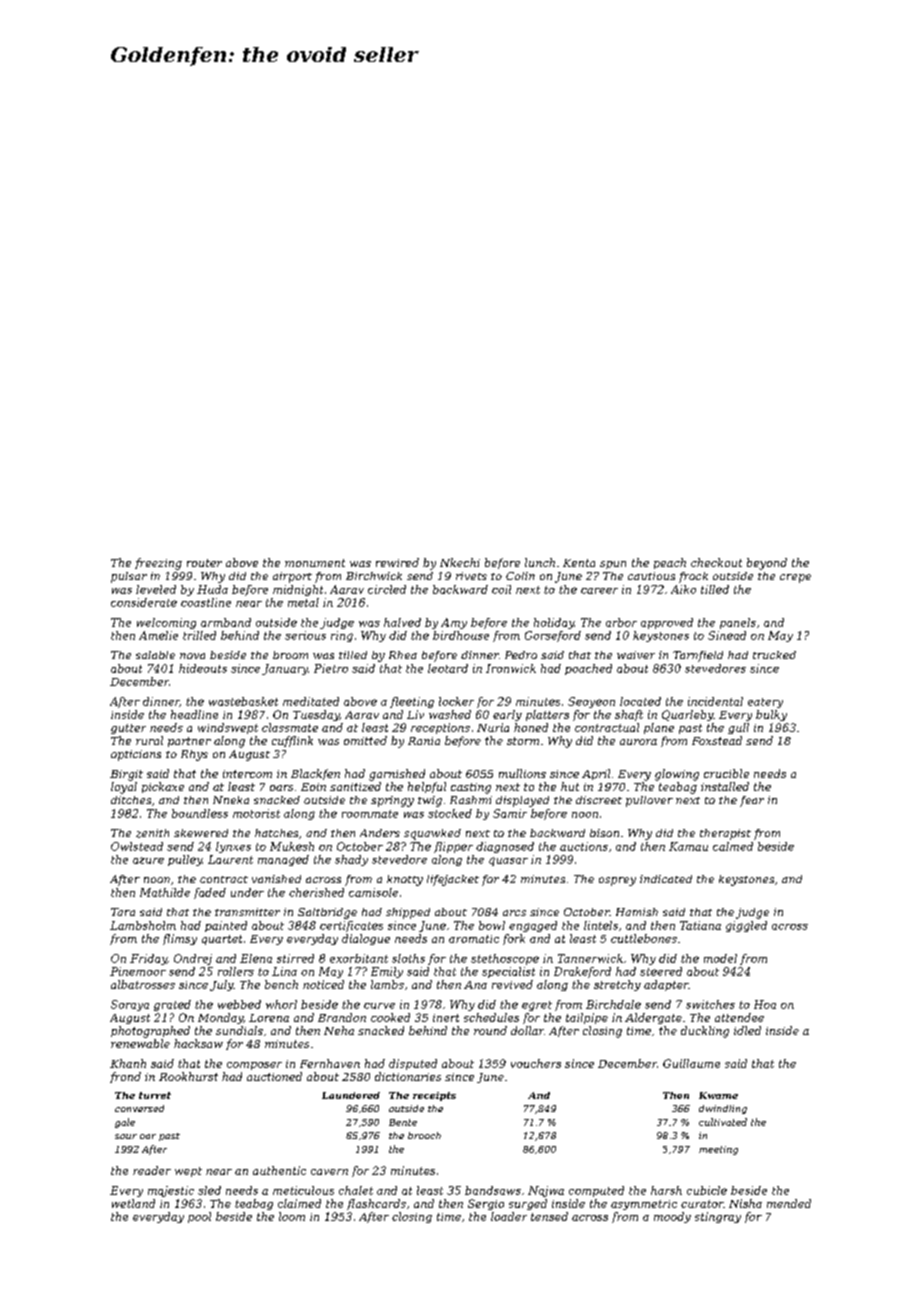 This screenshot has height=1308, width=924. I want to click on headline, so click(194, 714).
